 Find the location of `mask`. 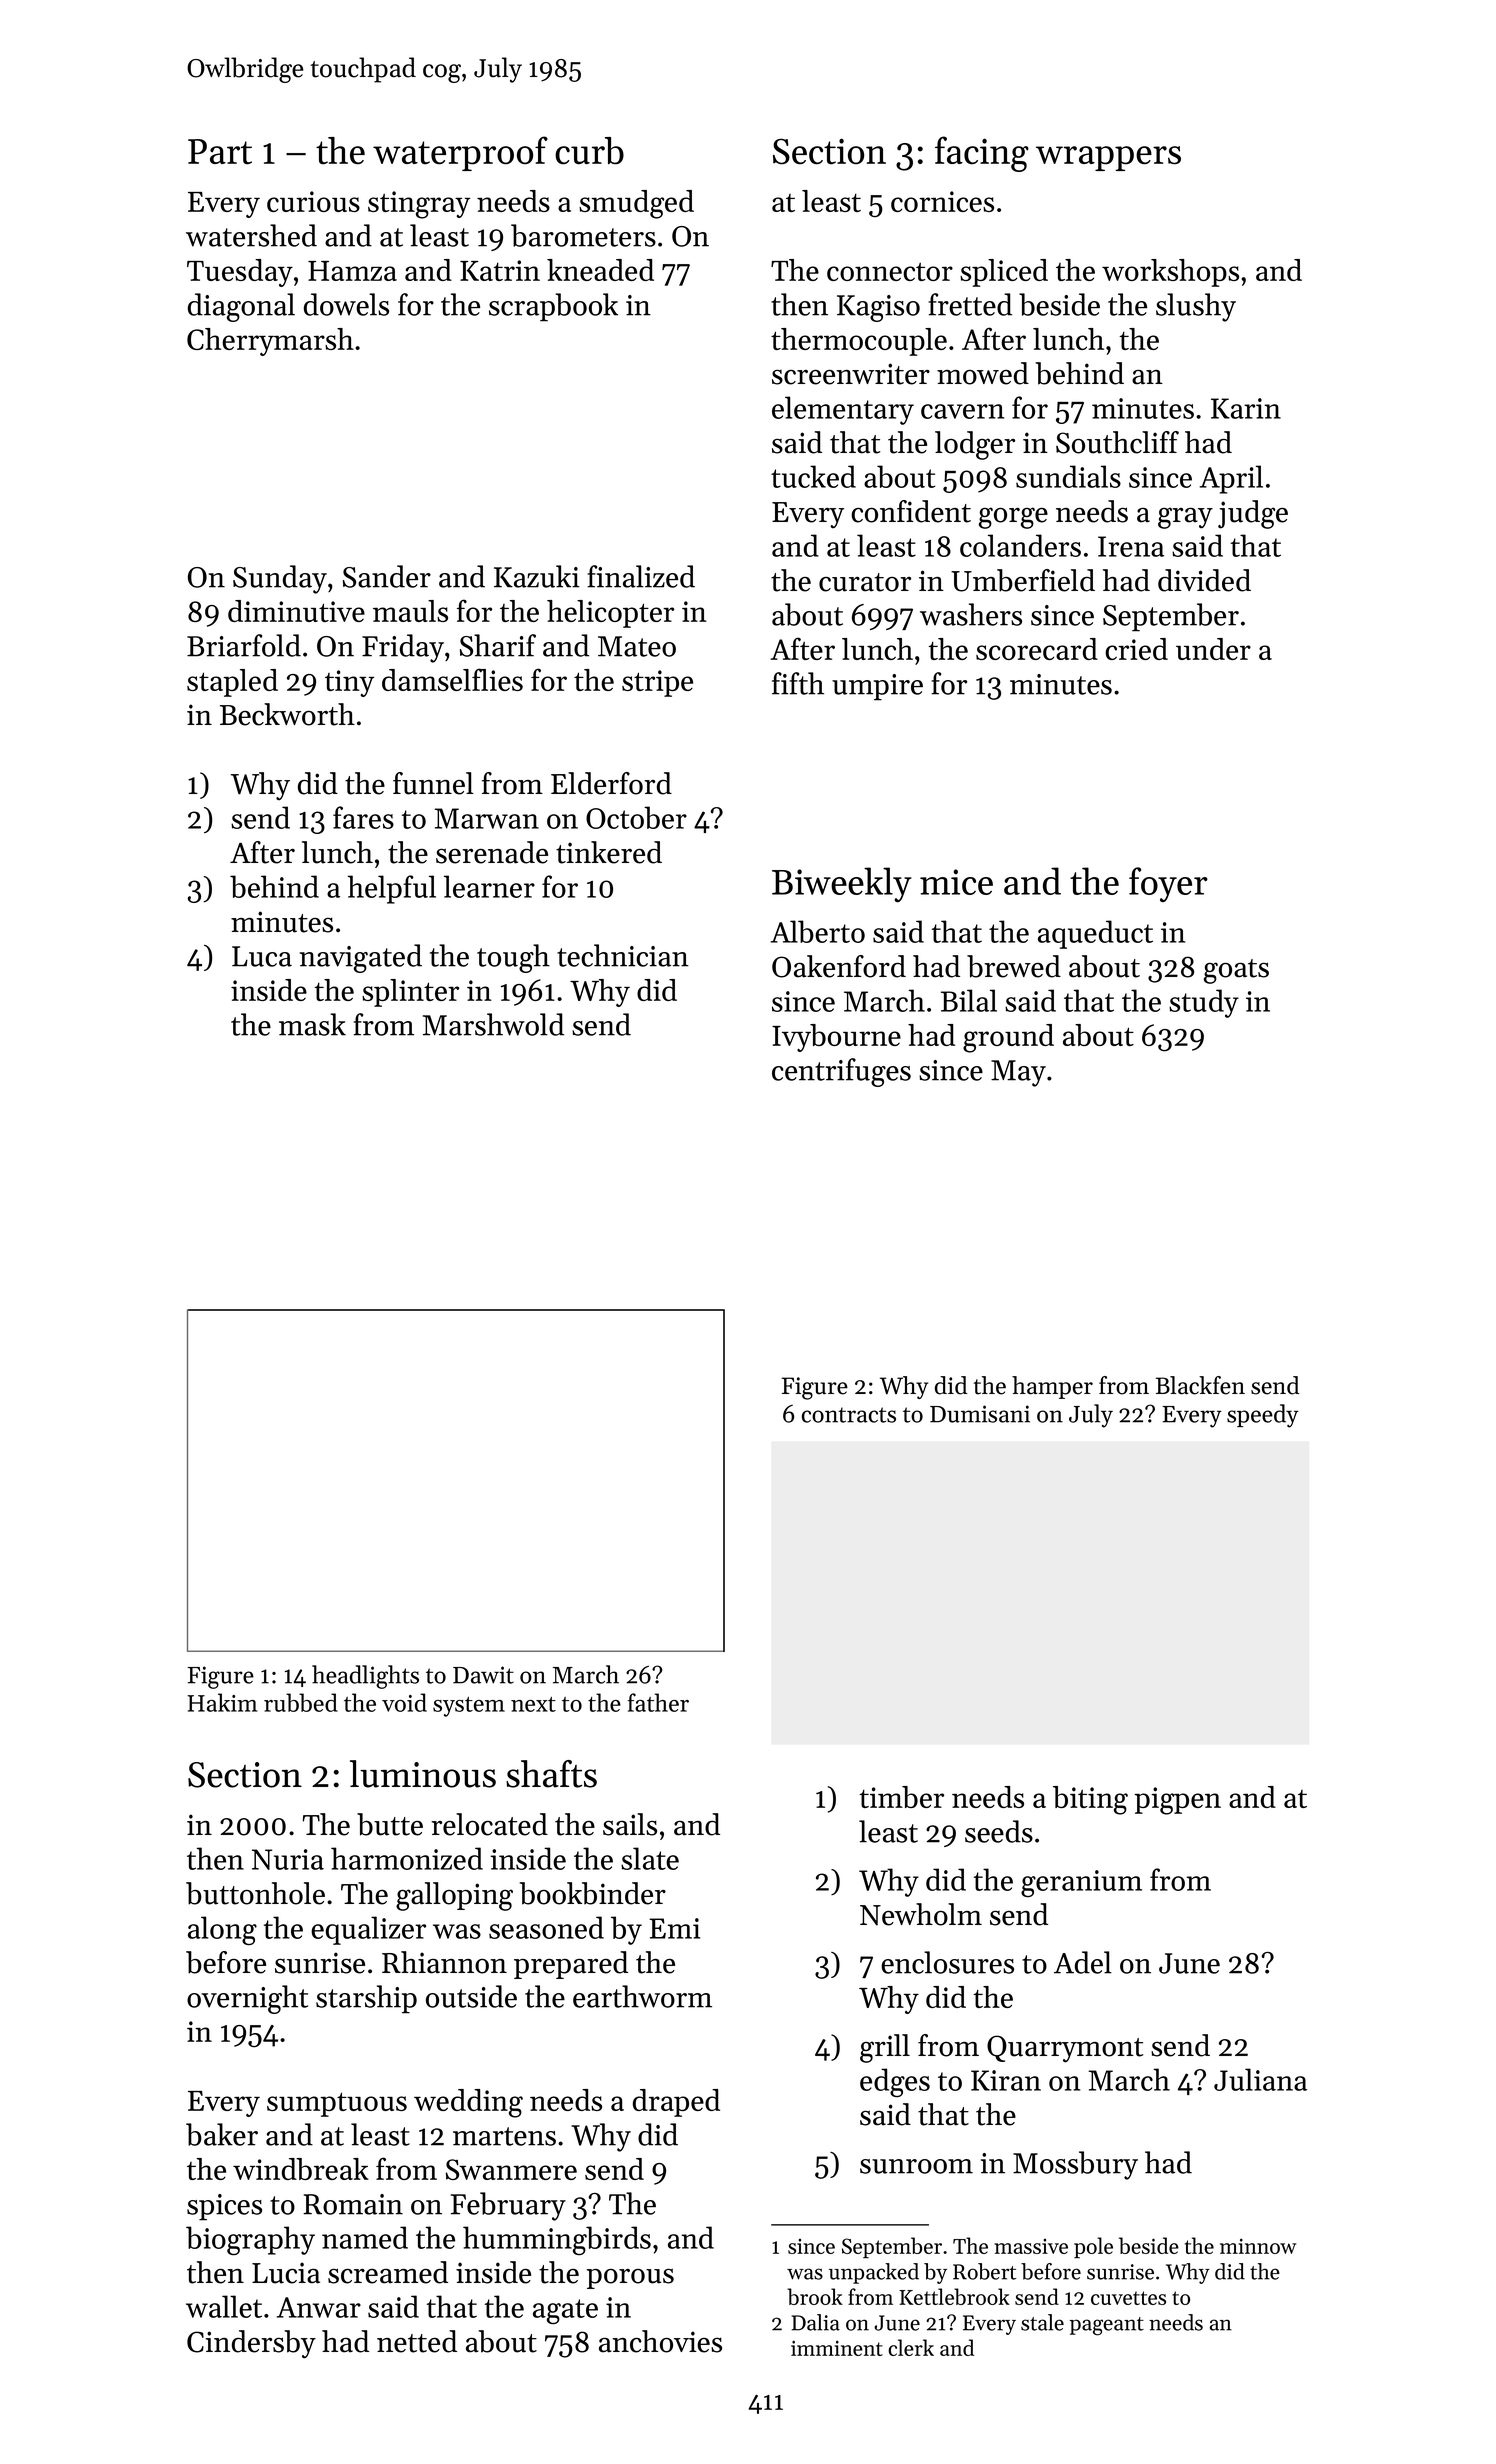

mask is located at coordinates (312, 1024).
